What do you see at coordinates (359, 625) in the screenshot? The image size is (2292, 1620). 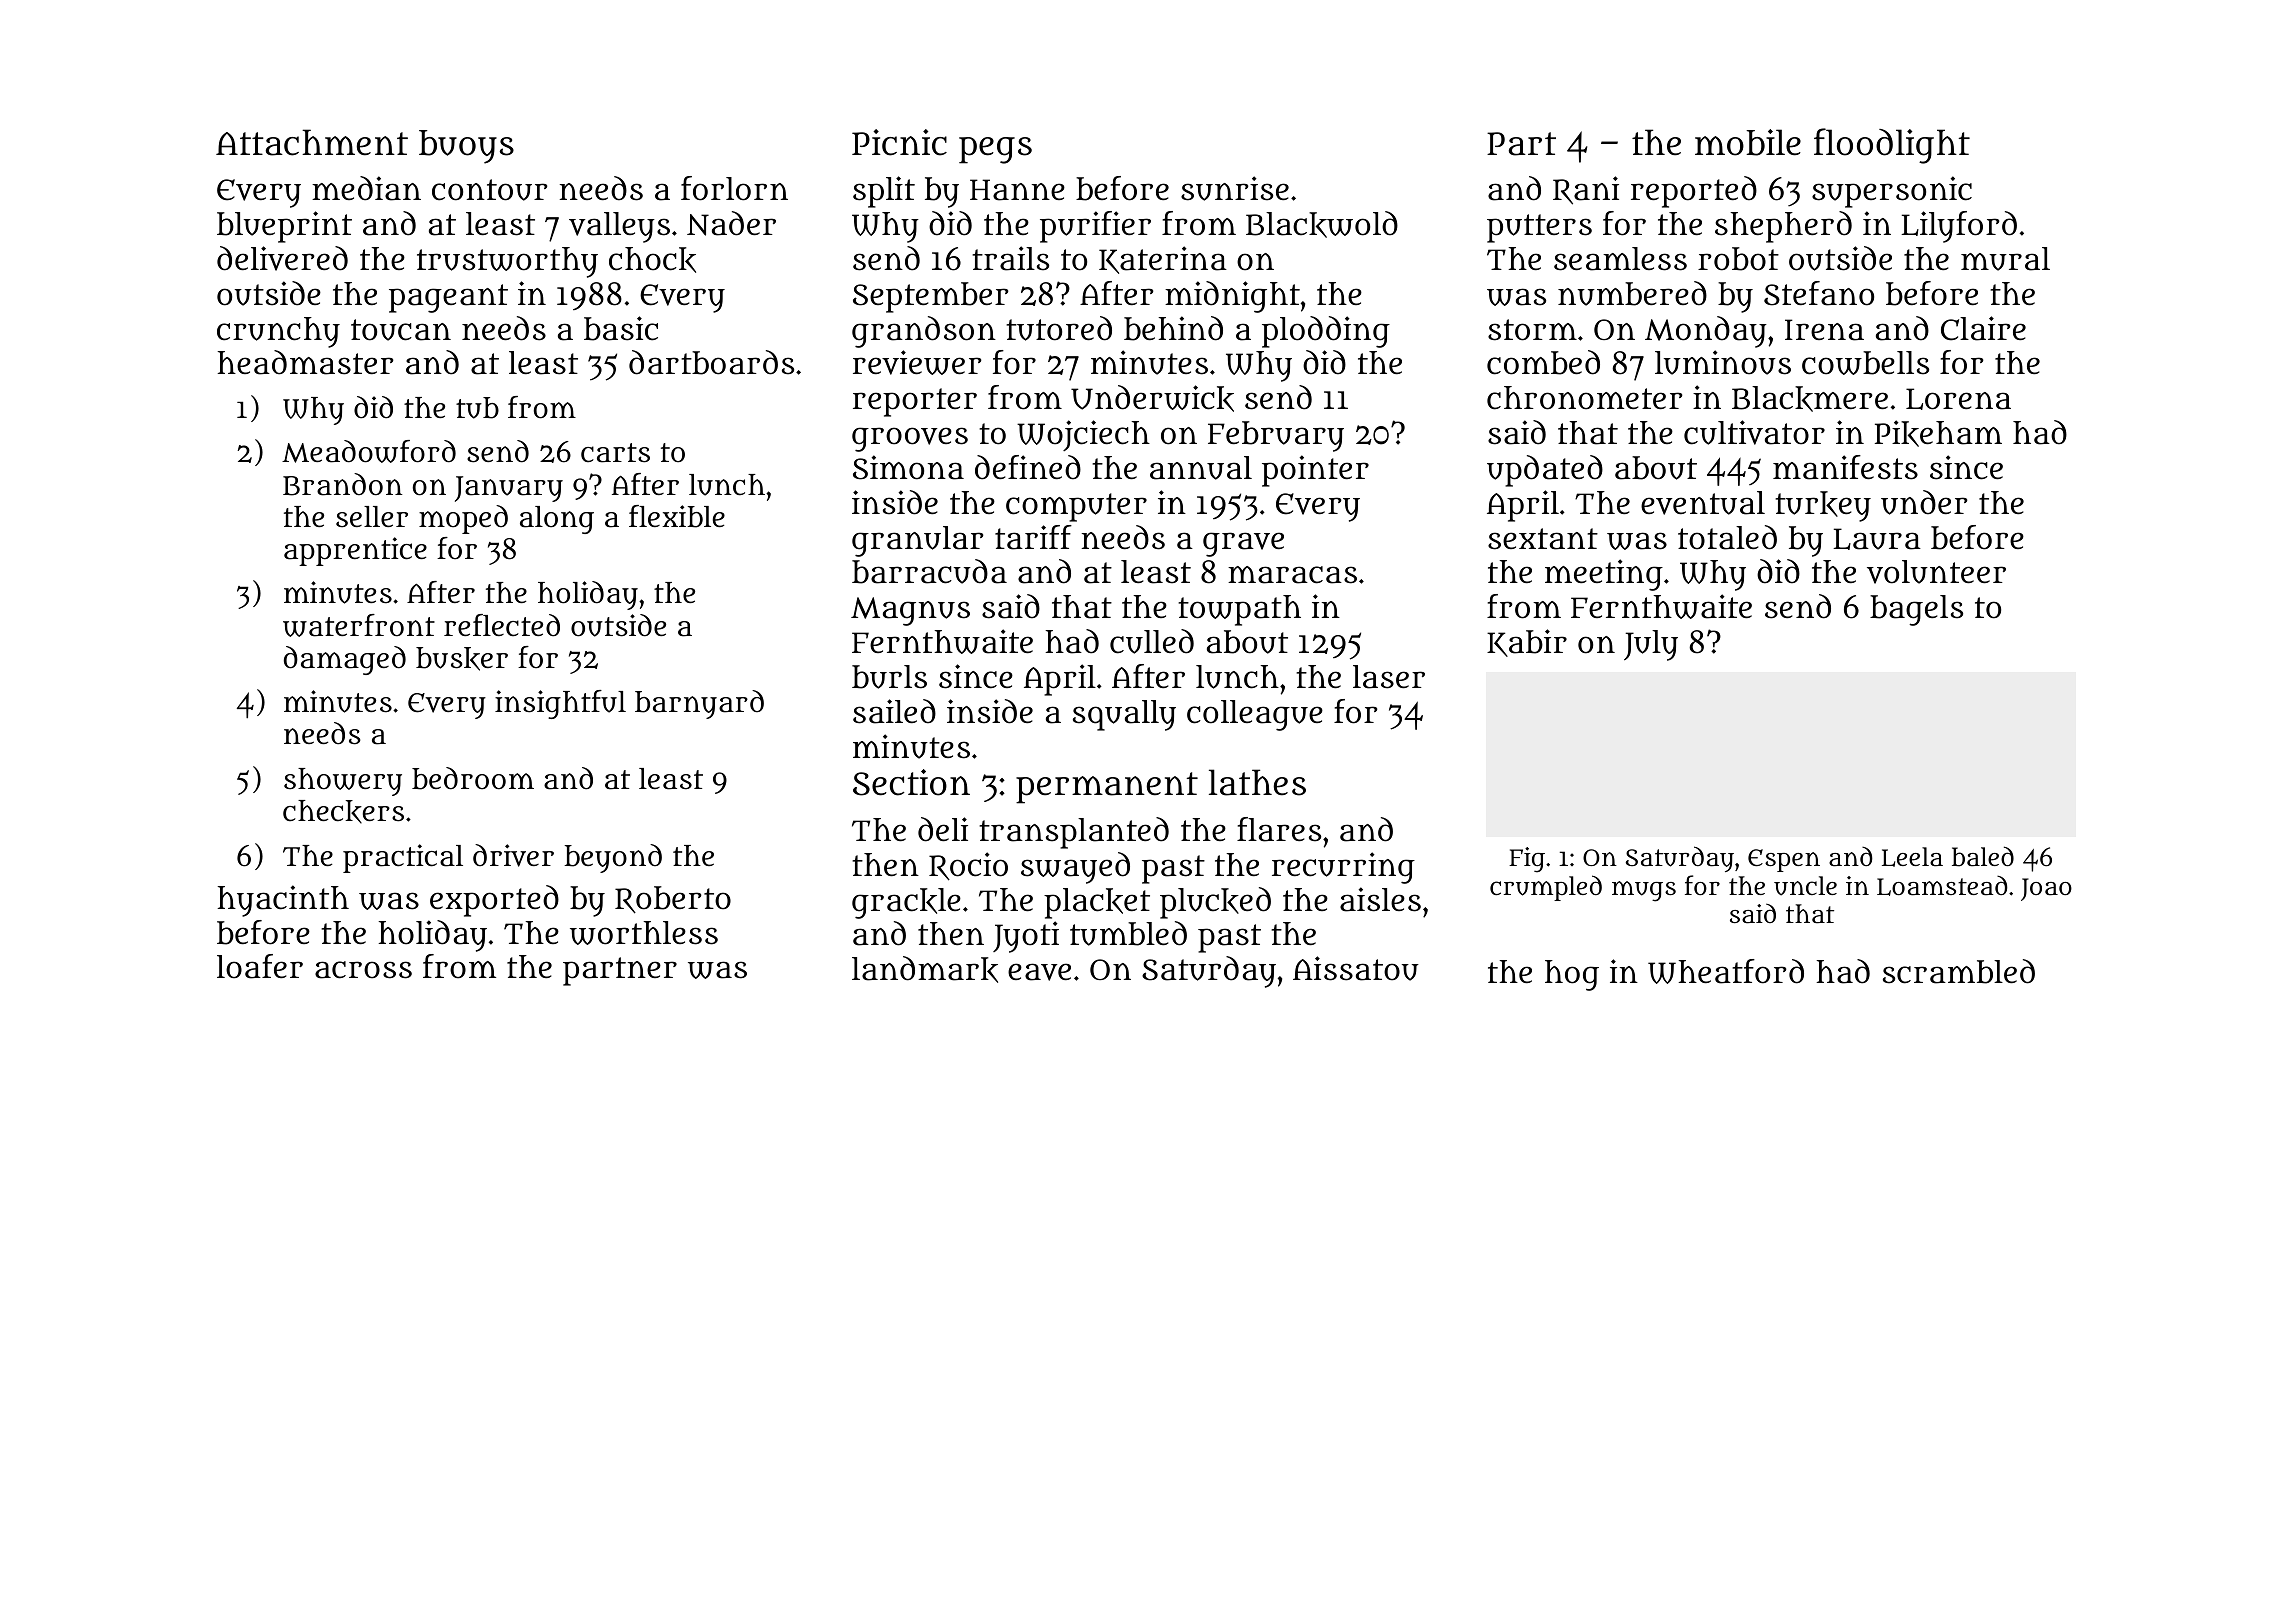 I see `waterfront` at bounding box center [359, 625].
